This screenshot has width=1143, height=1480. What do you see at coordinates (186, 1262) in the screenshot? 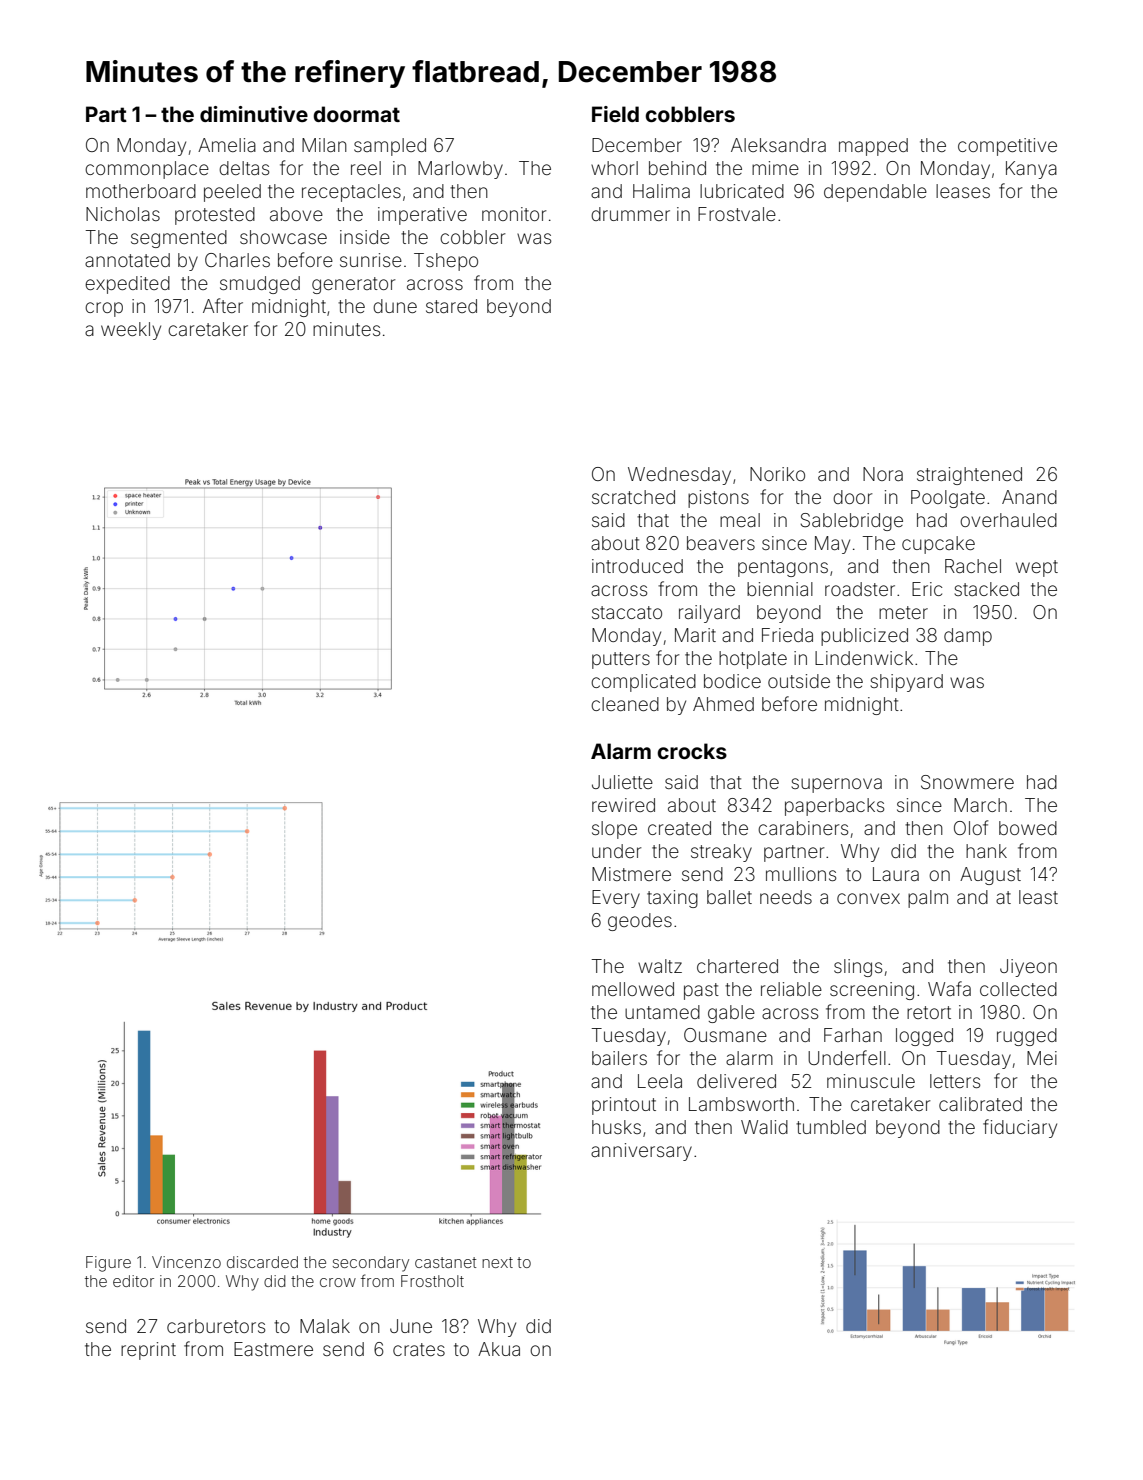
I see `Vincenzo` at bounding box center [186, 1262].
